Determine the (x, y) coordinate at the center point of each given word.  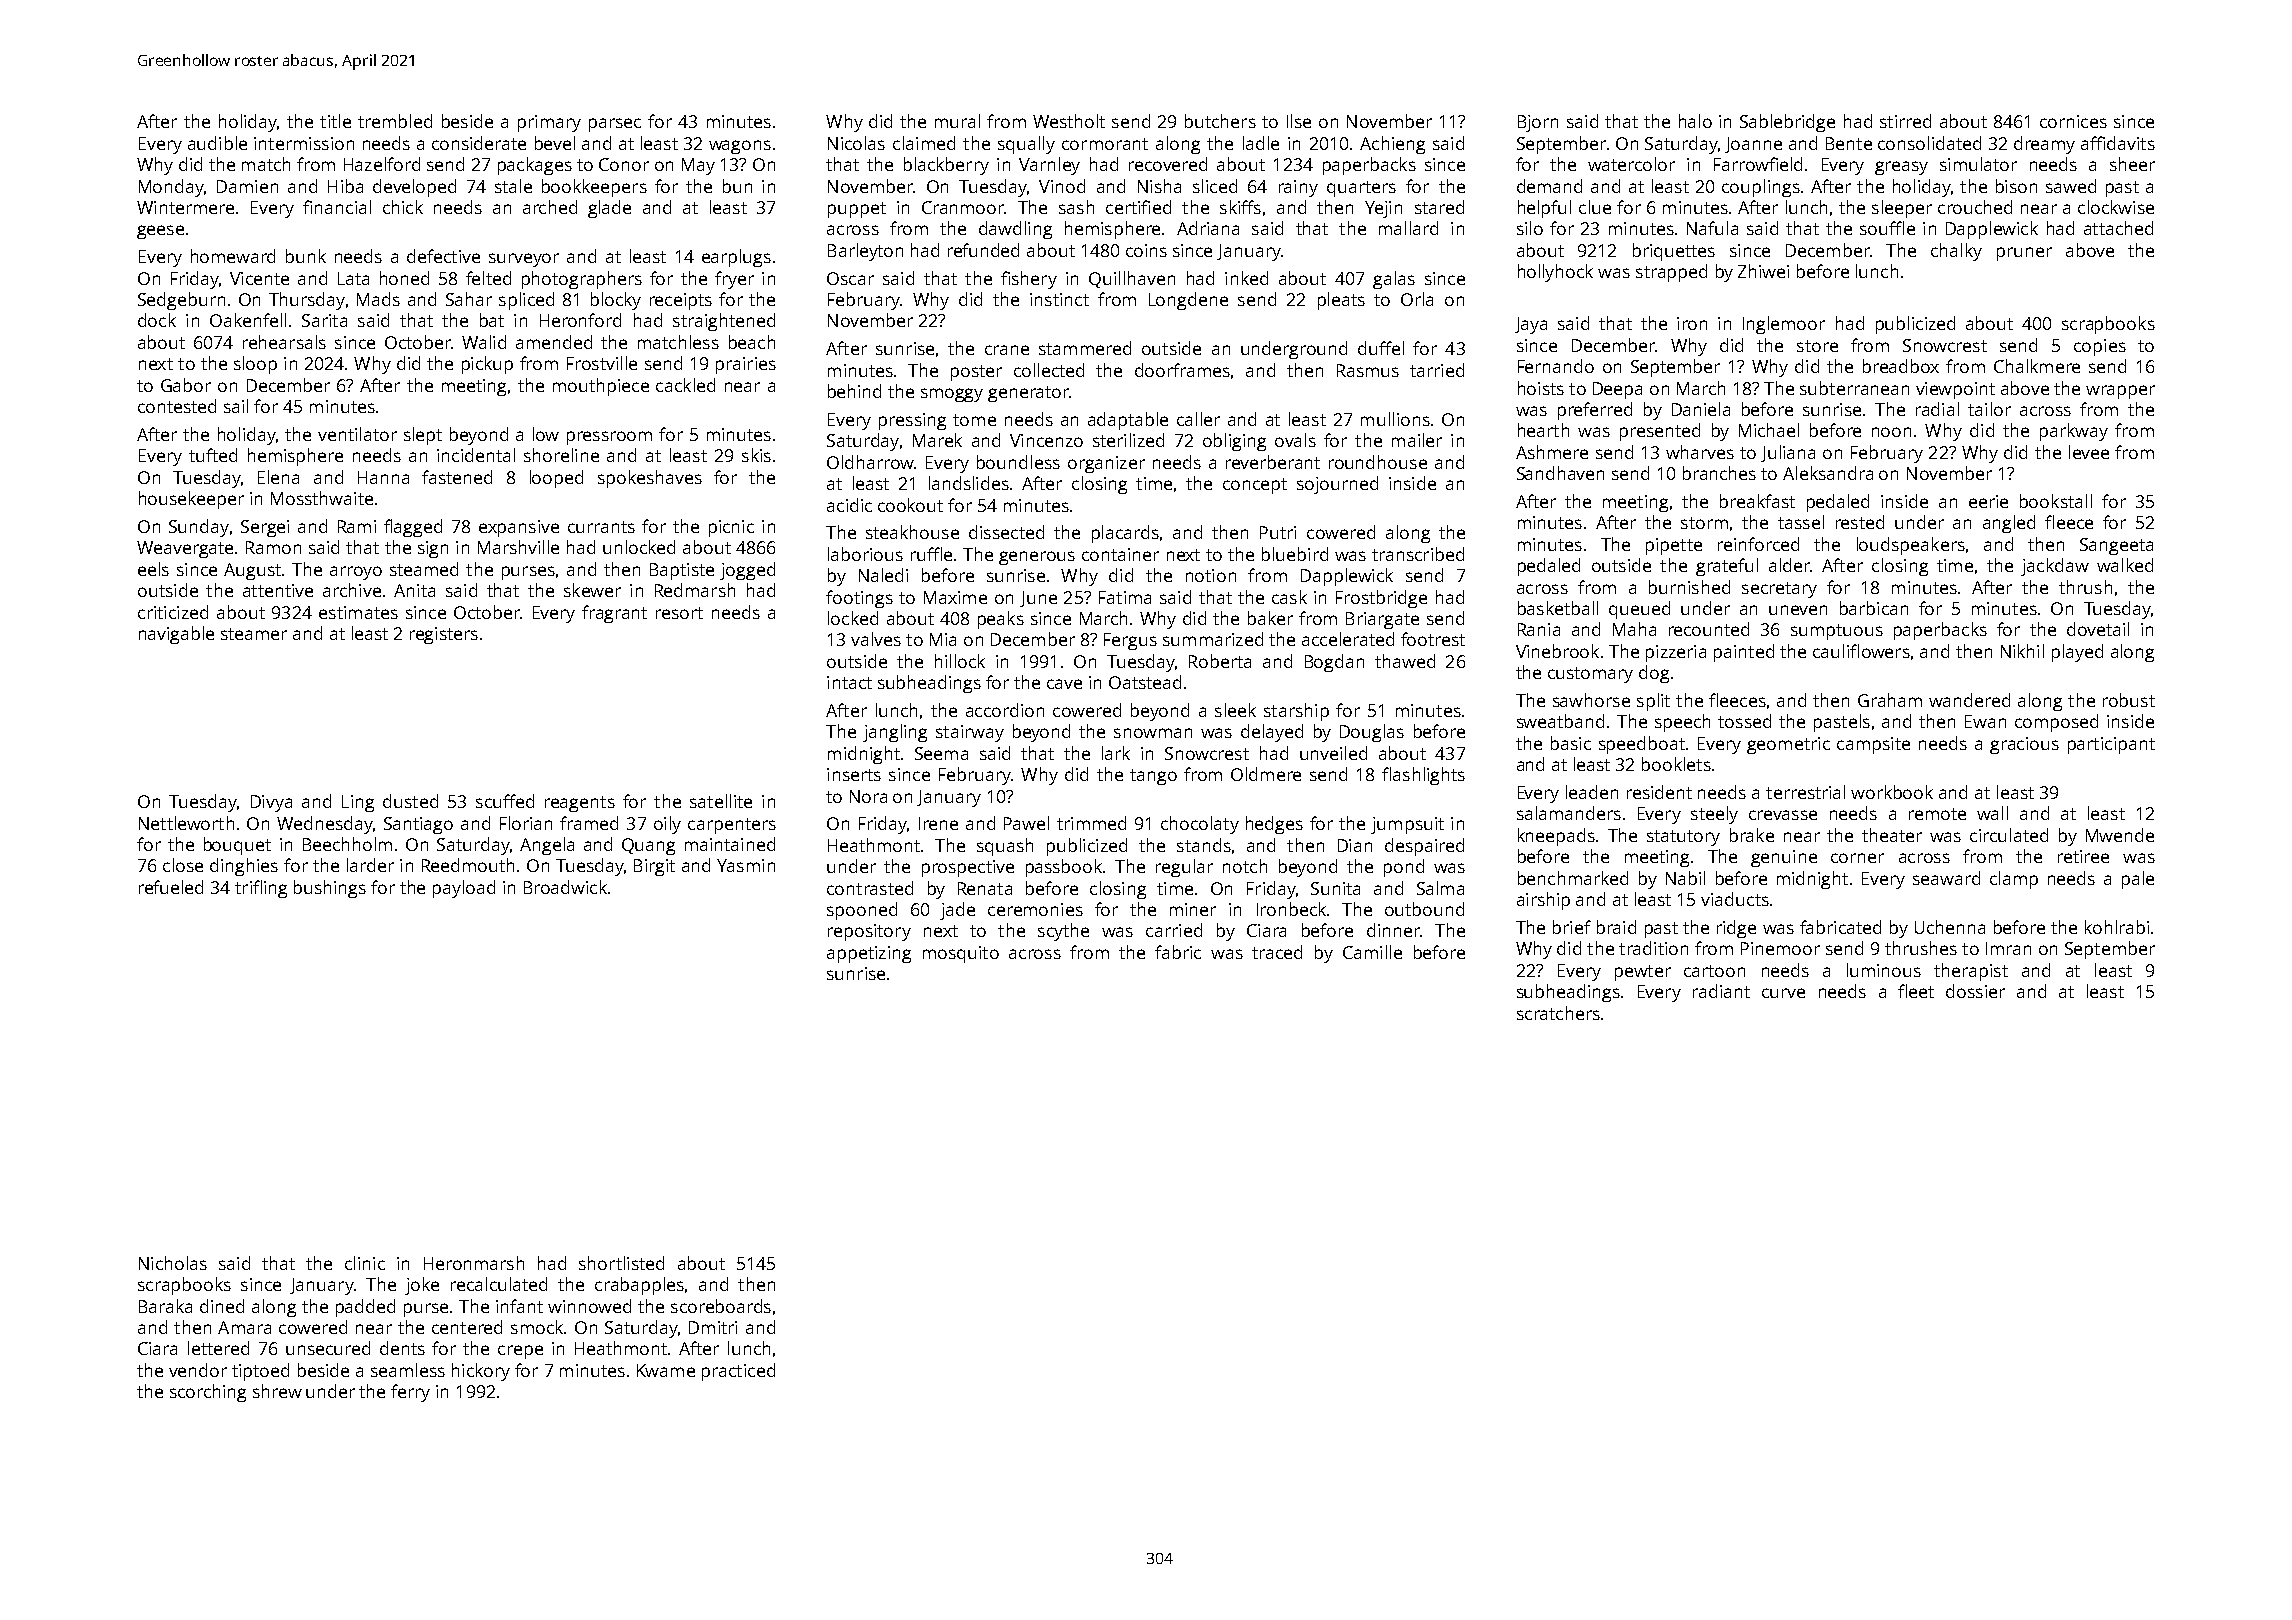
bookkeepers (594, 188)
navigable (176, 635)
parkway (2074, 432)
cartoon (1714, 971)
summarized (1213, 639)
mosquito (961, 954)
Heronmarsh (474, 1263)
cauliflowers (1861, 651)
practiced (738, 1372)
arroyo (356, 573)
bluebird (1295, 554)
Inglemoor (1784, 325)
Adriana (1208, 228)
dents (402, 1348)
